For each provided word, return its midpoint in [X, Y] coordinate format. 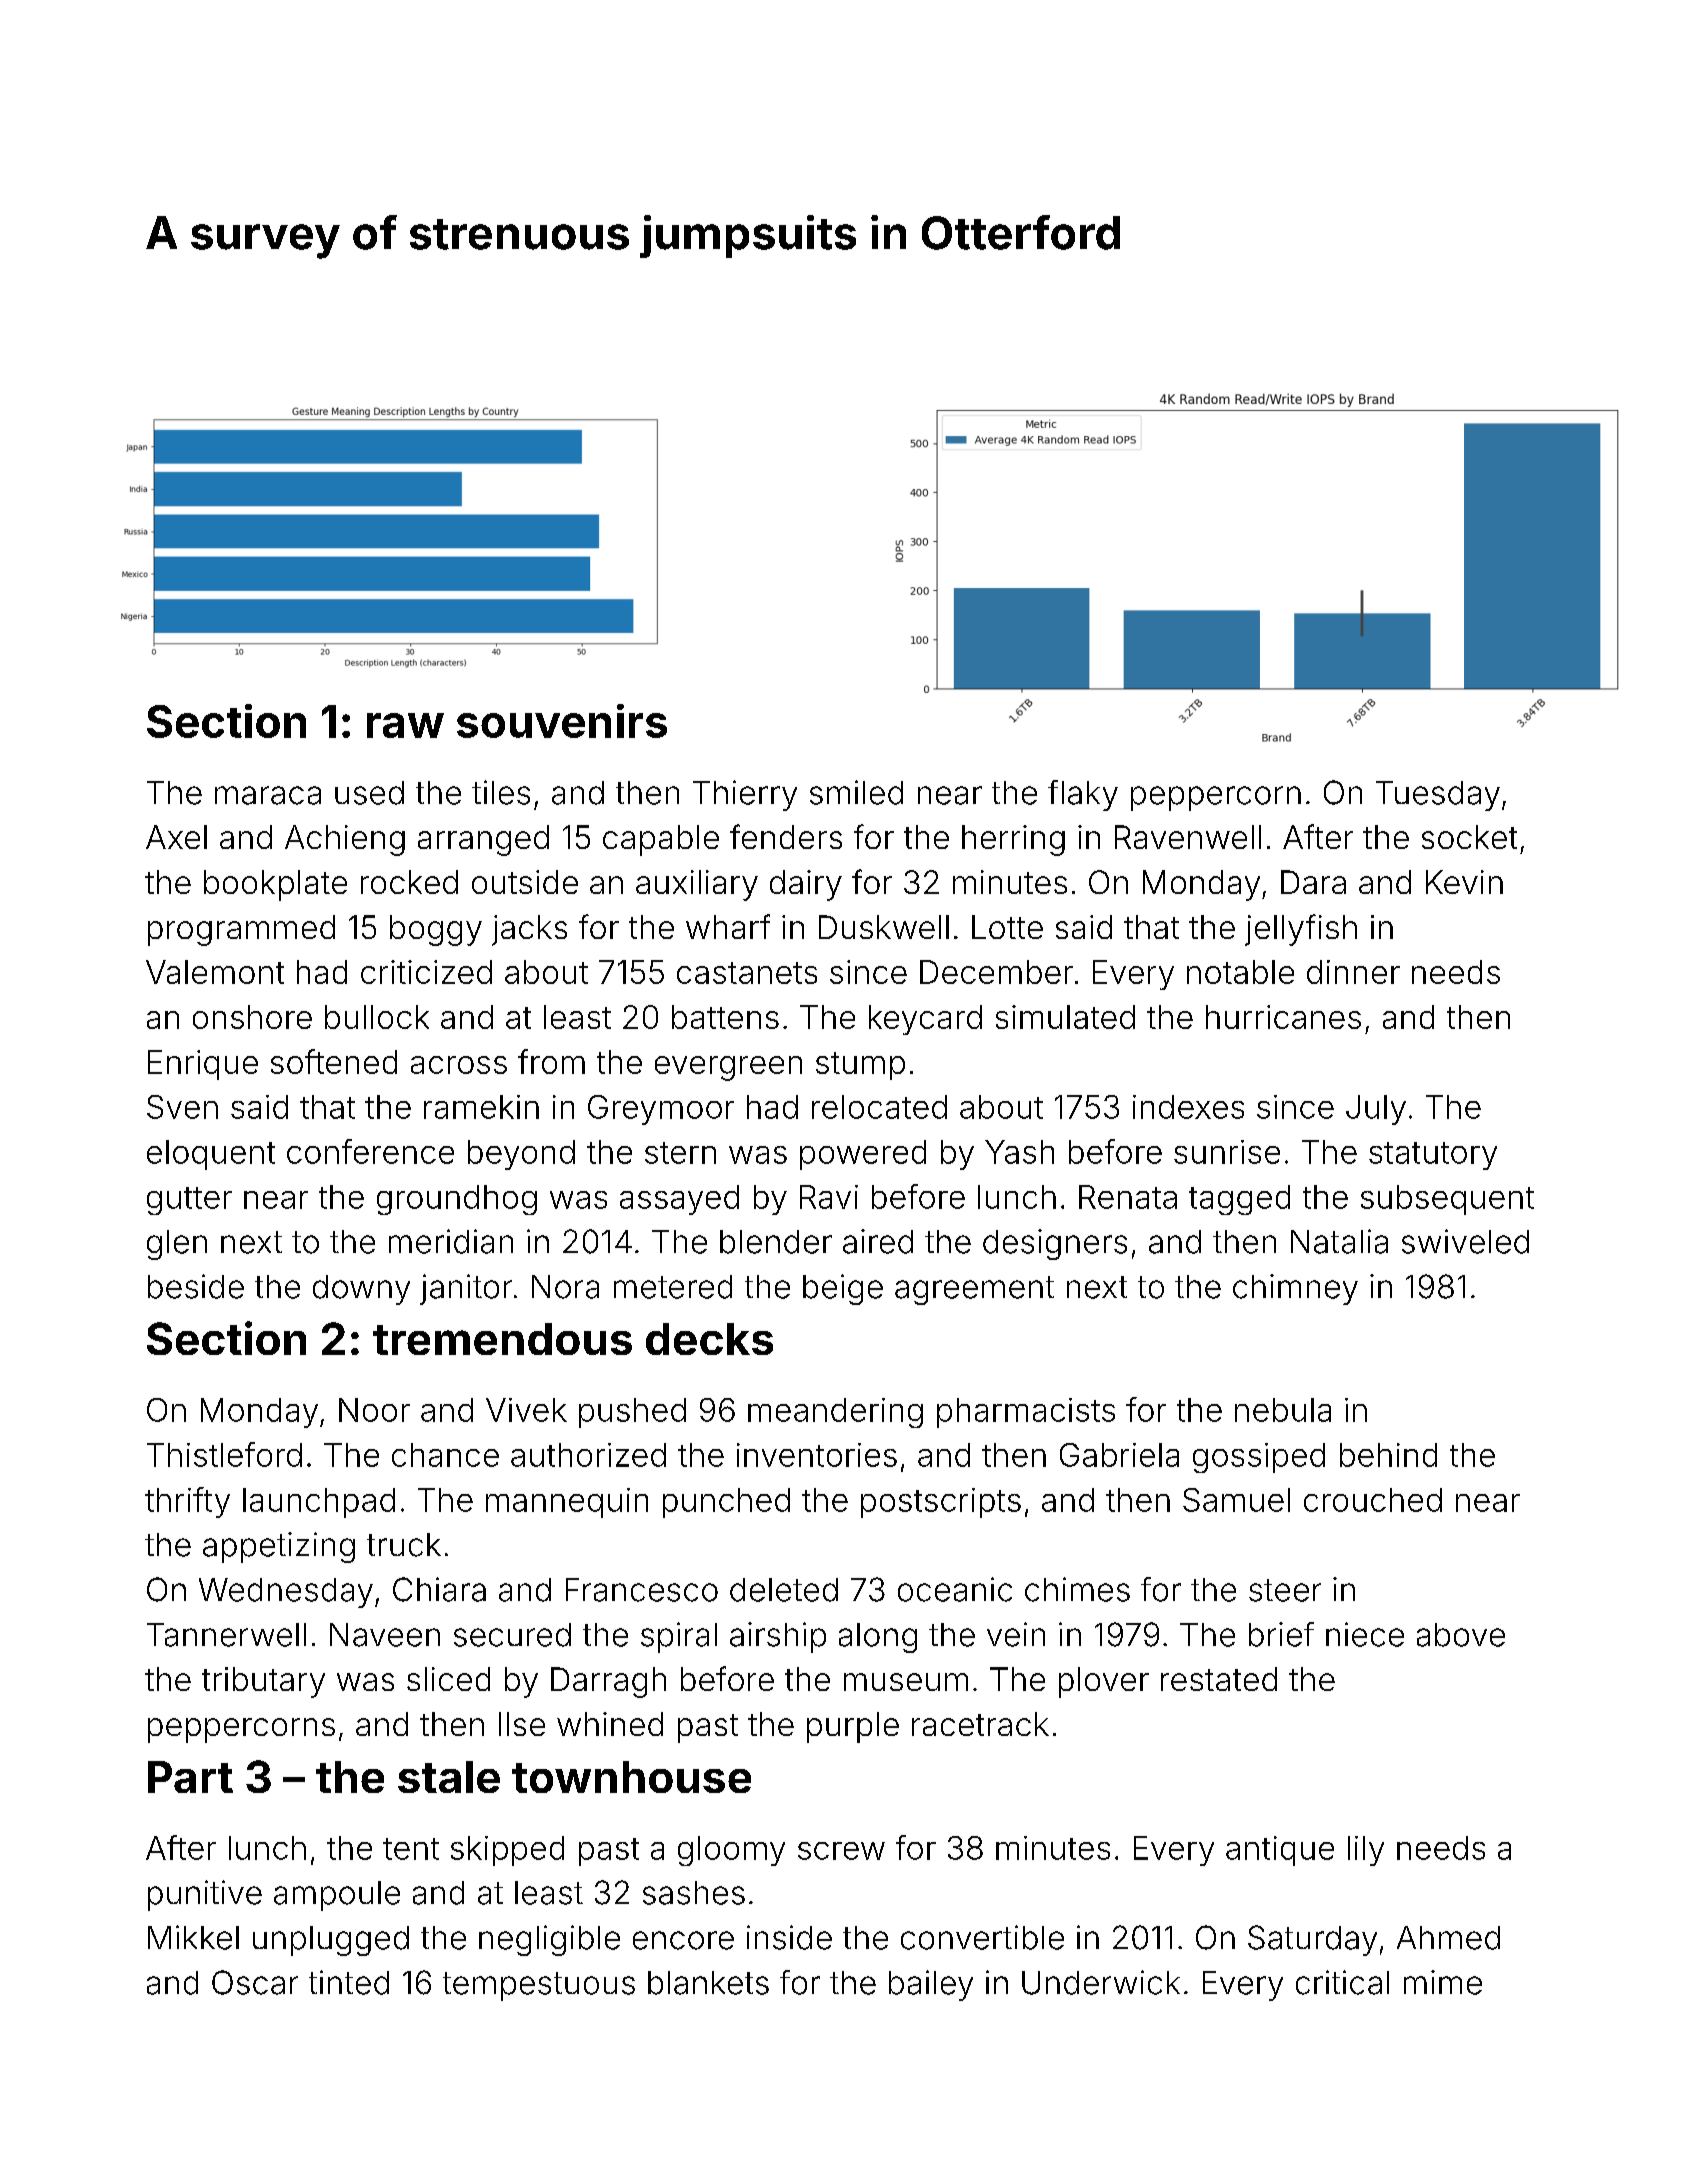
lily [1366, 1851]
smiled [856, 792]
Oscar [255, 1982]
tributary [263, 1682]
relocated [879, 1107]
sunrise [1227, 1152]
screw [841, 1851]
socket [1469, 837]
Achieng [345, 840]
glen [177, 1245]
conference [370, 1151]
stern [680, 1153]
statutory [1433, 1156]
